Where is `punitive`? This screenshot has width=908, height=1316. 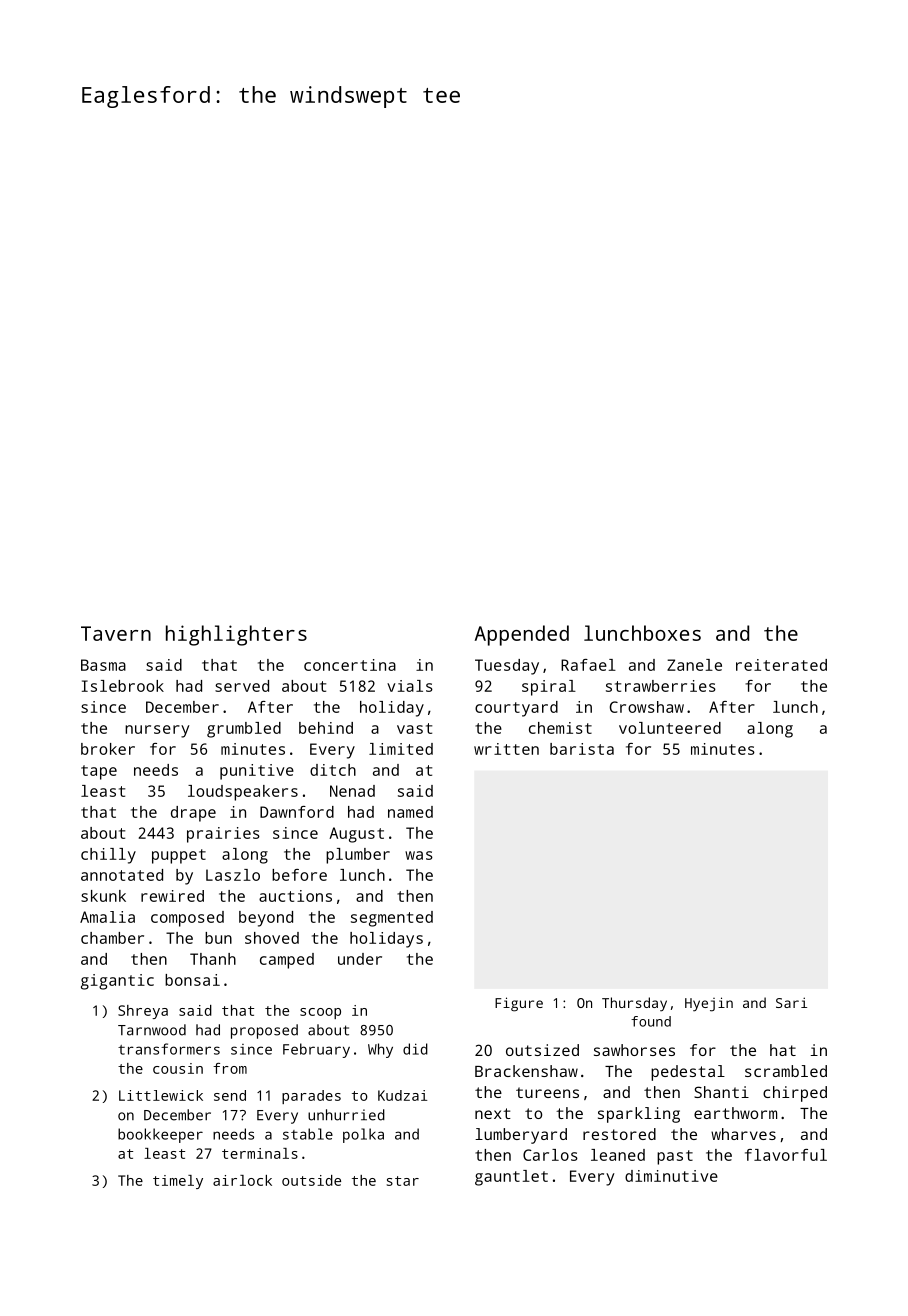
punitive is located at coordinates (257, 772).
